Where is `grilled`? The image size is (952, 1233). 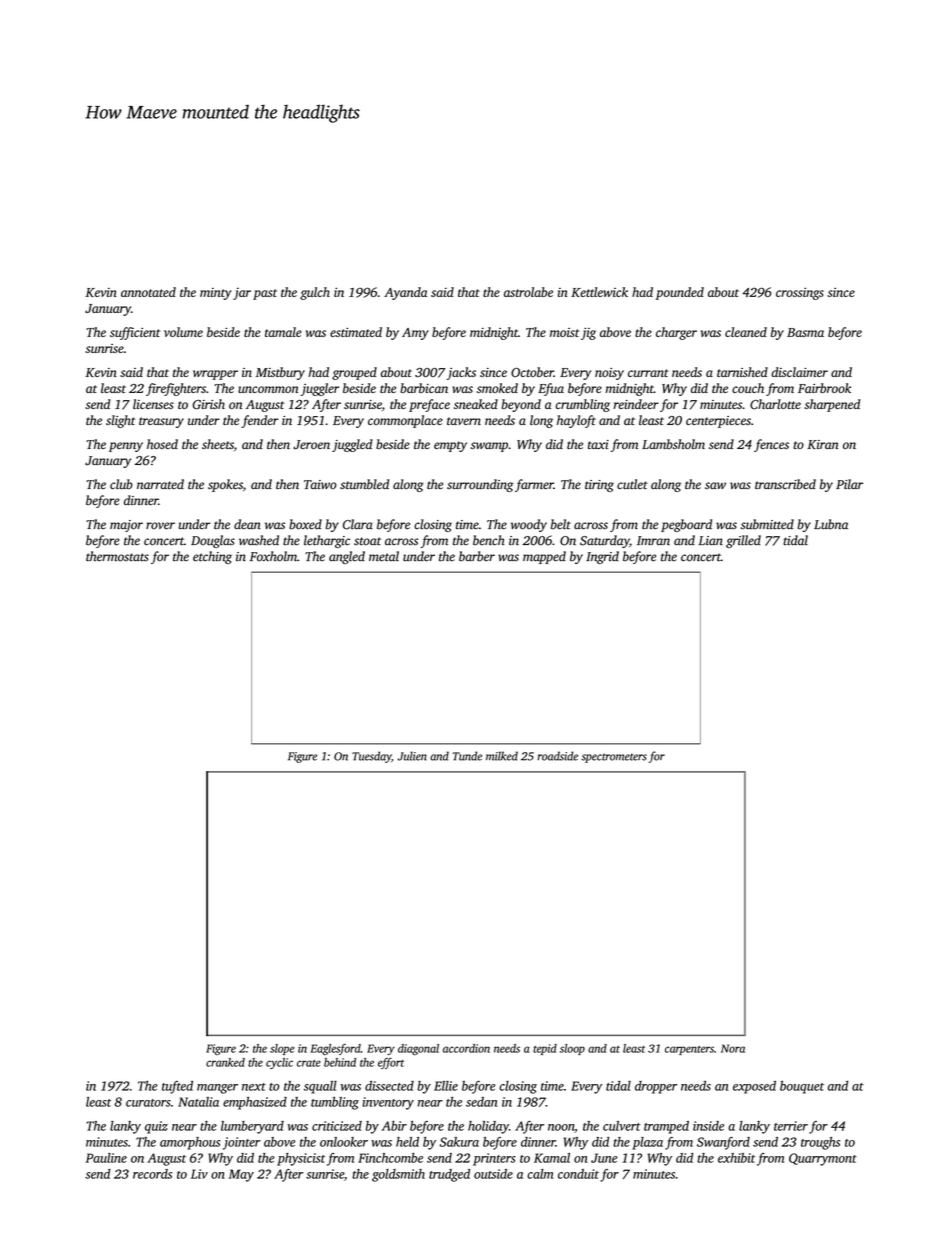 grilled is located at coordinates (743, 541).
